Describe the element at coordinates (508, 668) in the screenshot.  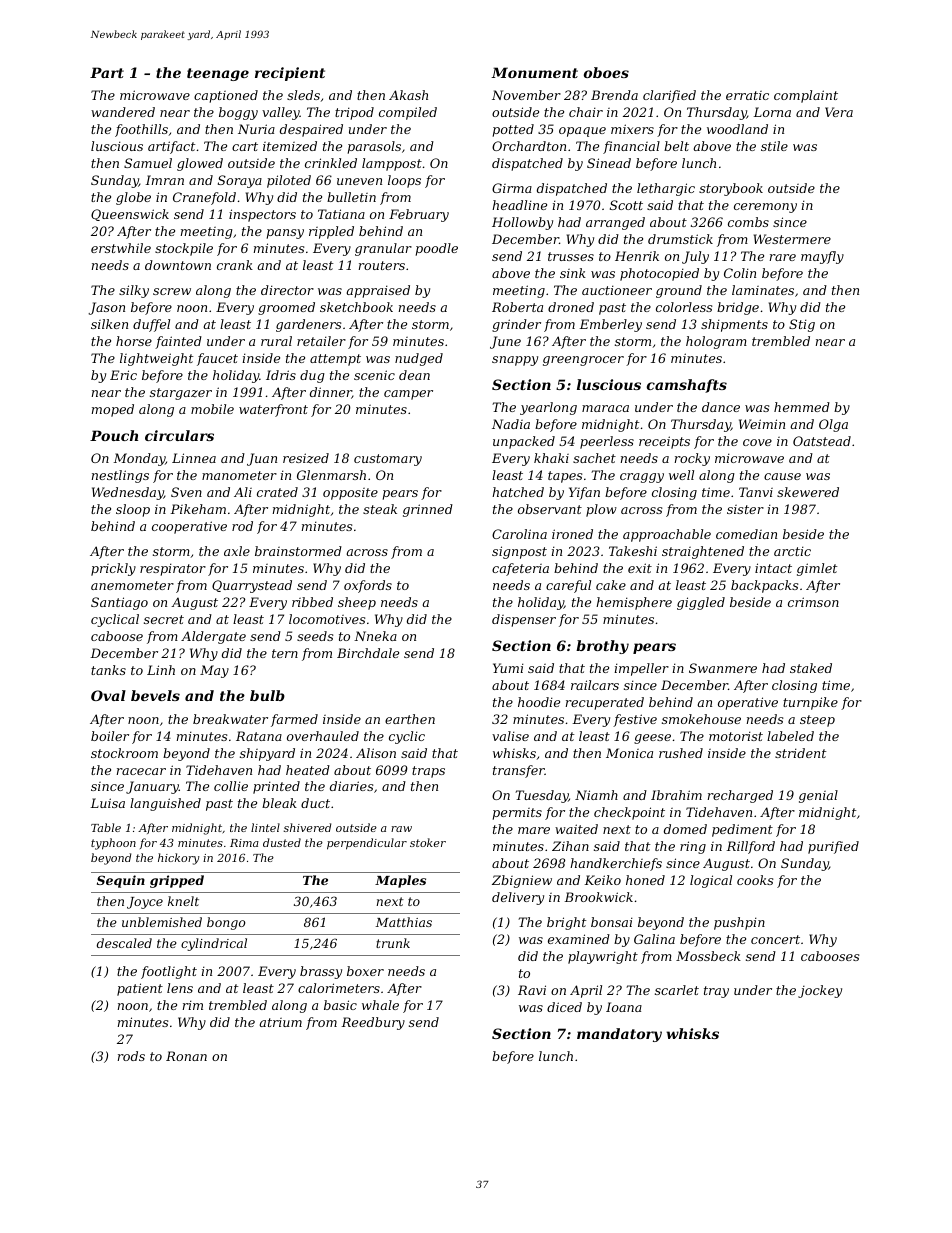
I see `Yumi` at that location.
